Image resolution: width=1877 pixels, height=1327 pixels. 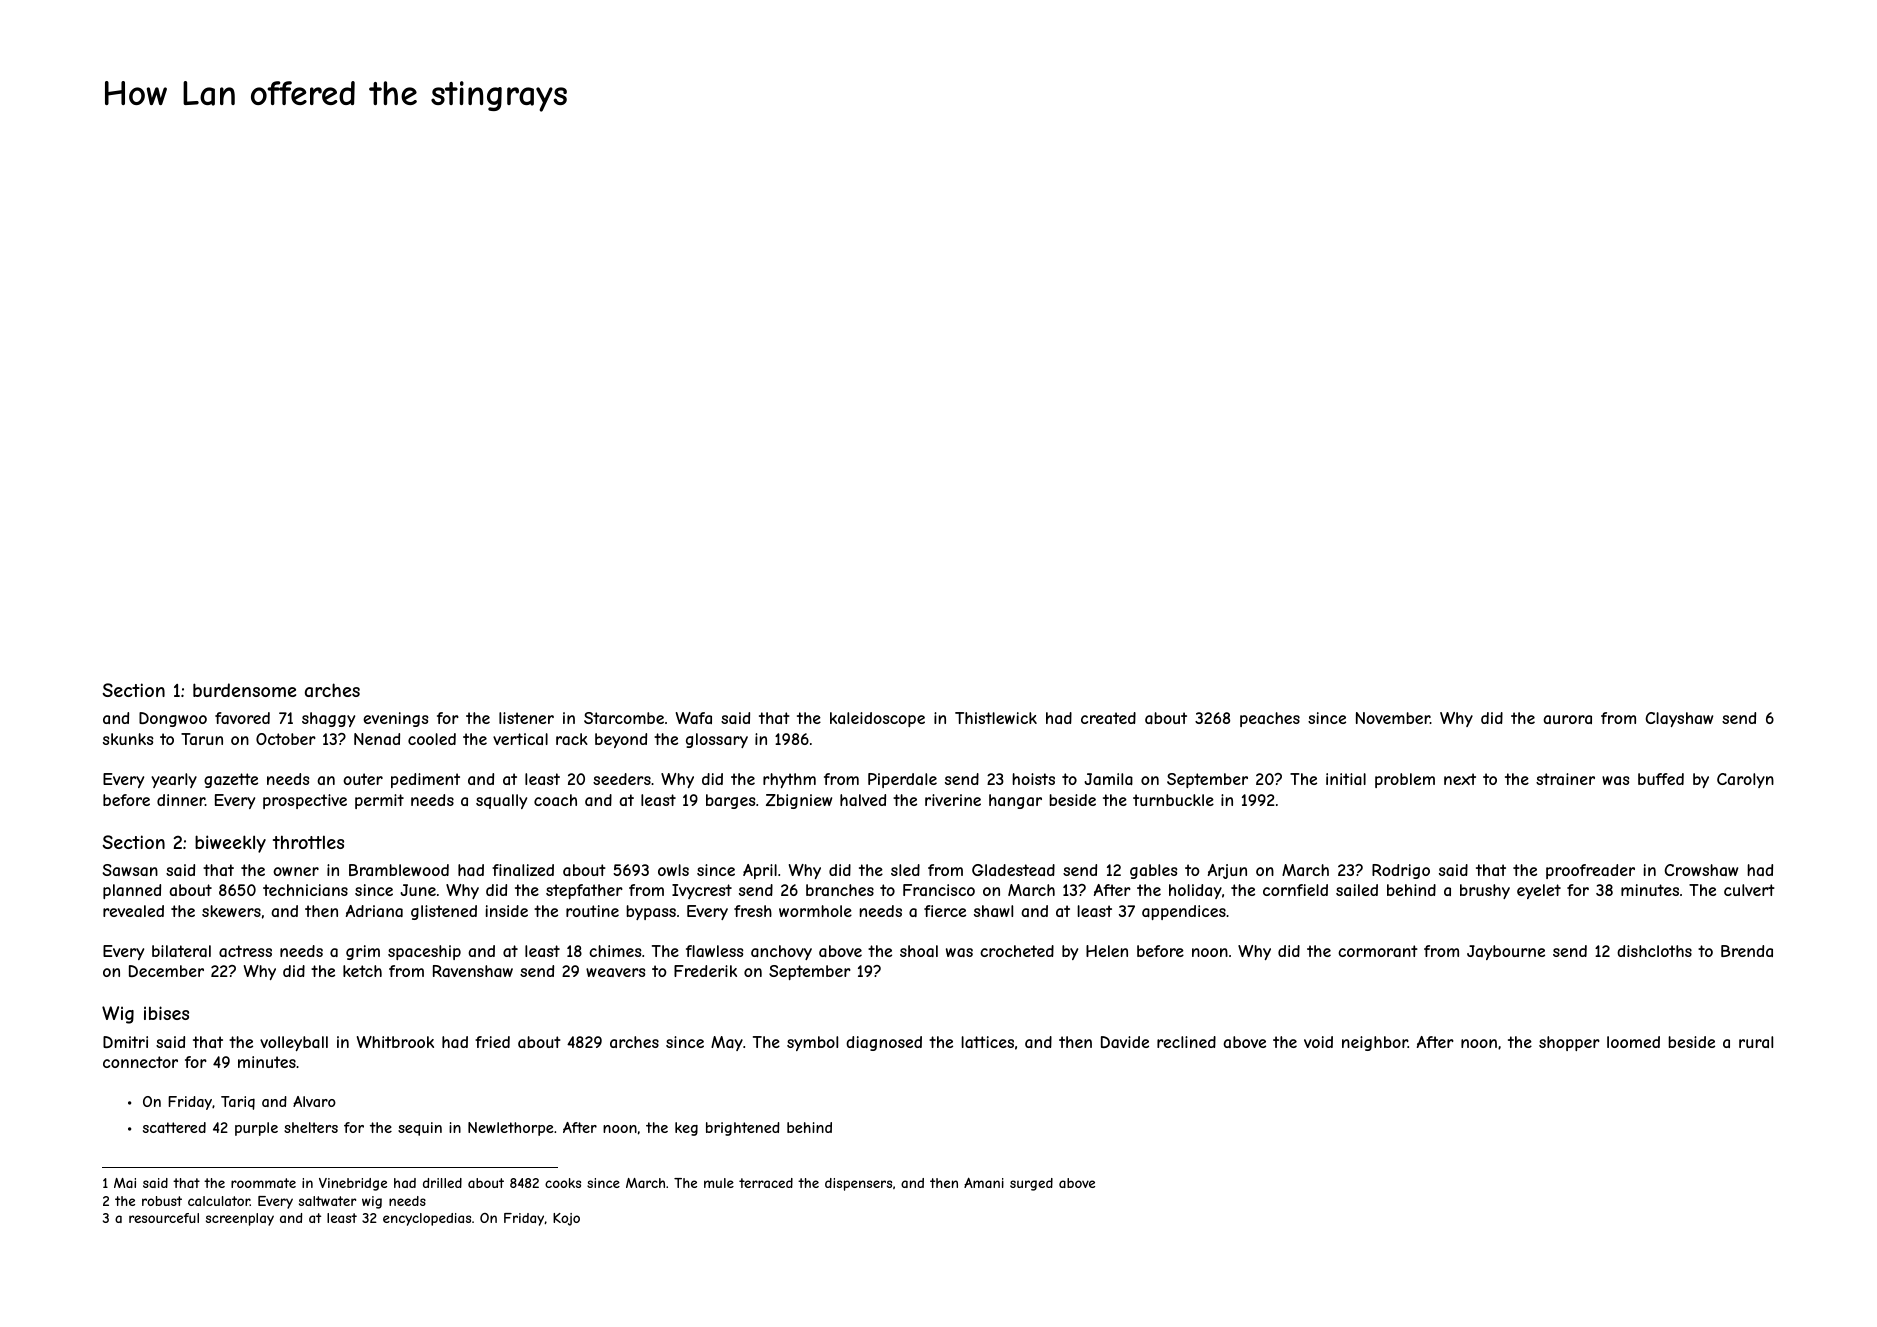 What do you see at coordinates (702, 891) in the document?
I see `Ivycrest` at bounding box center [702, 891].
